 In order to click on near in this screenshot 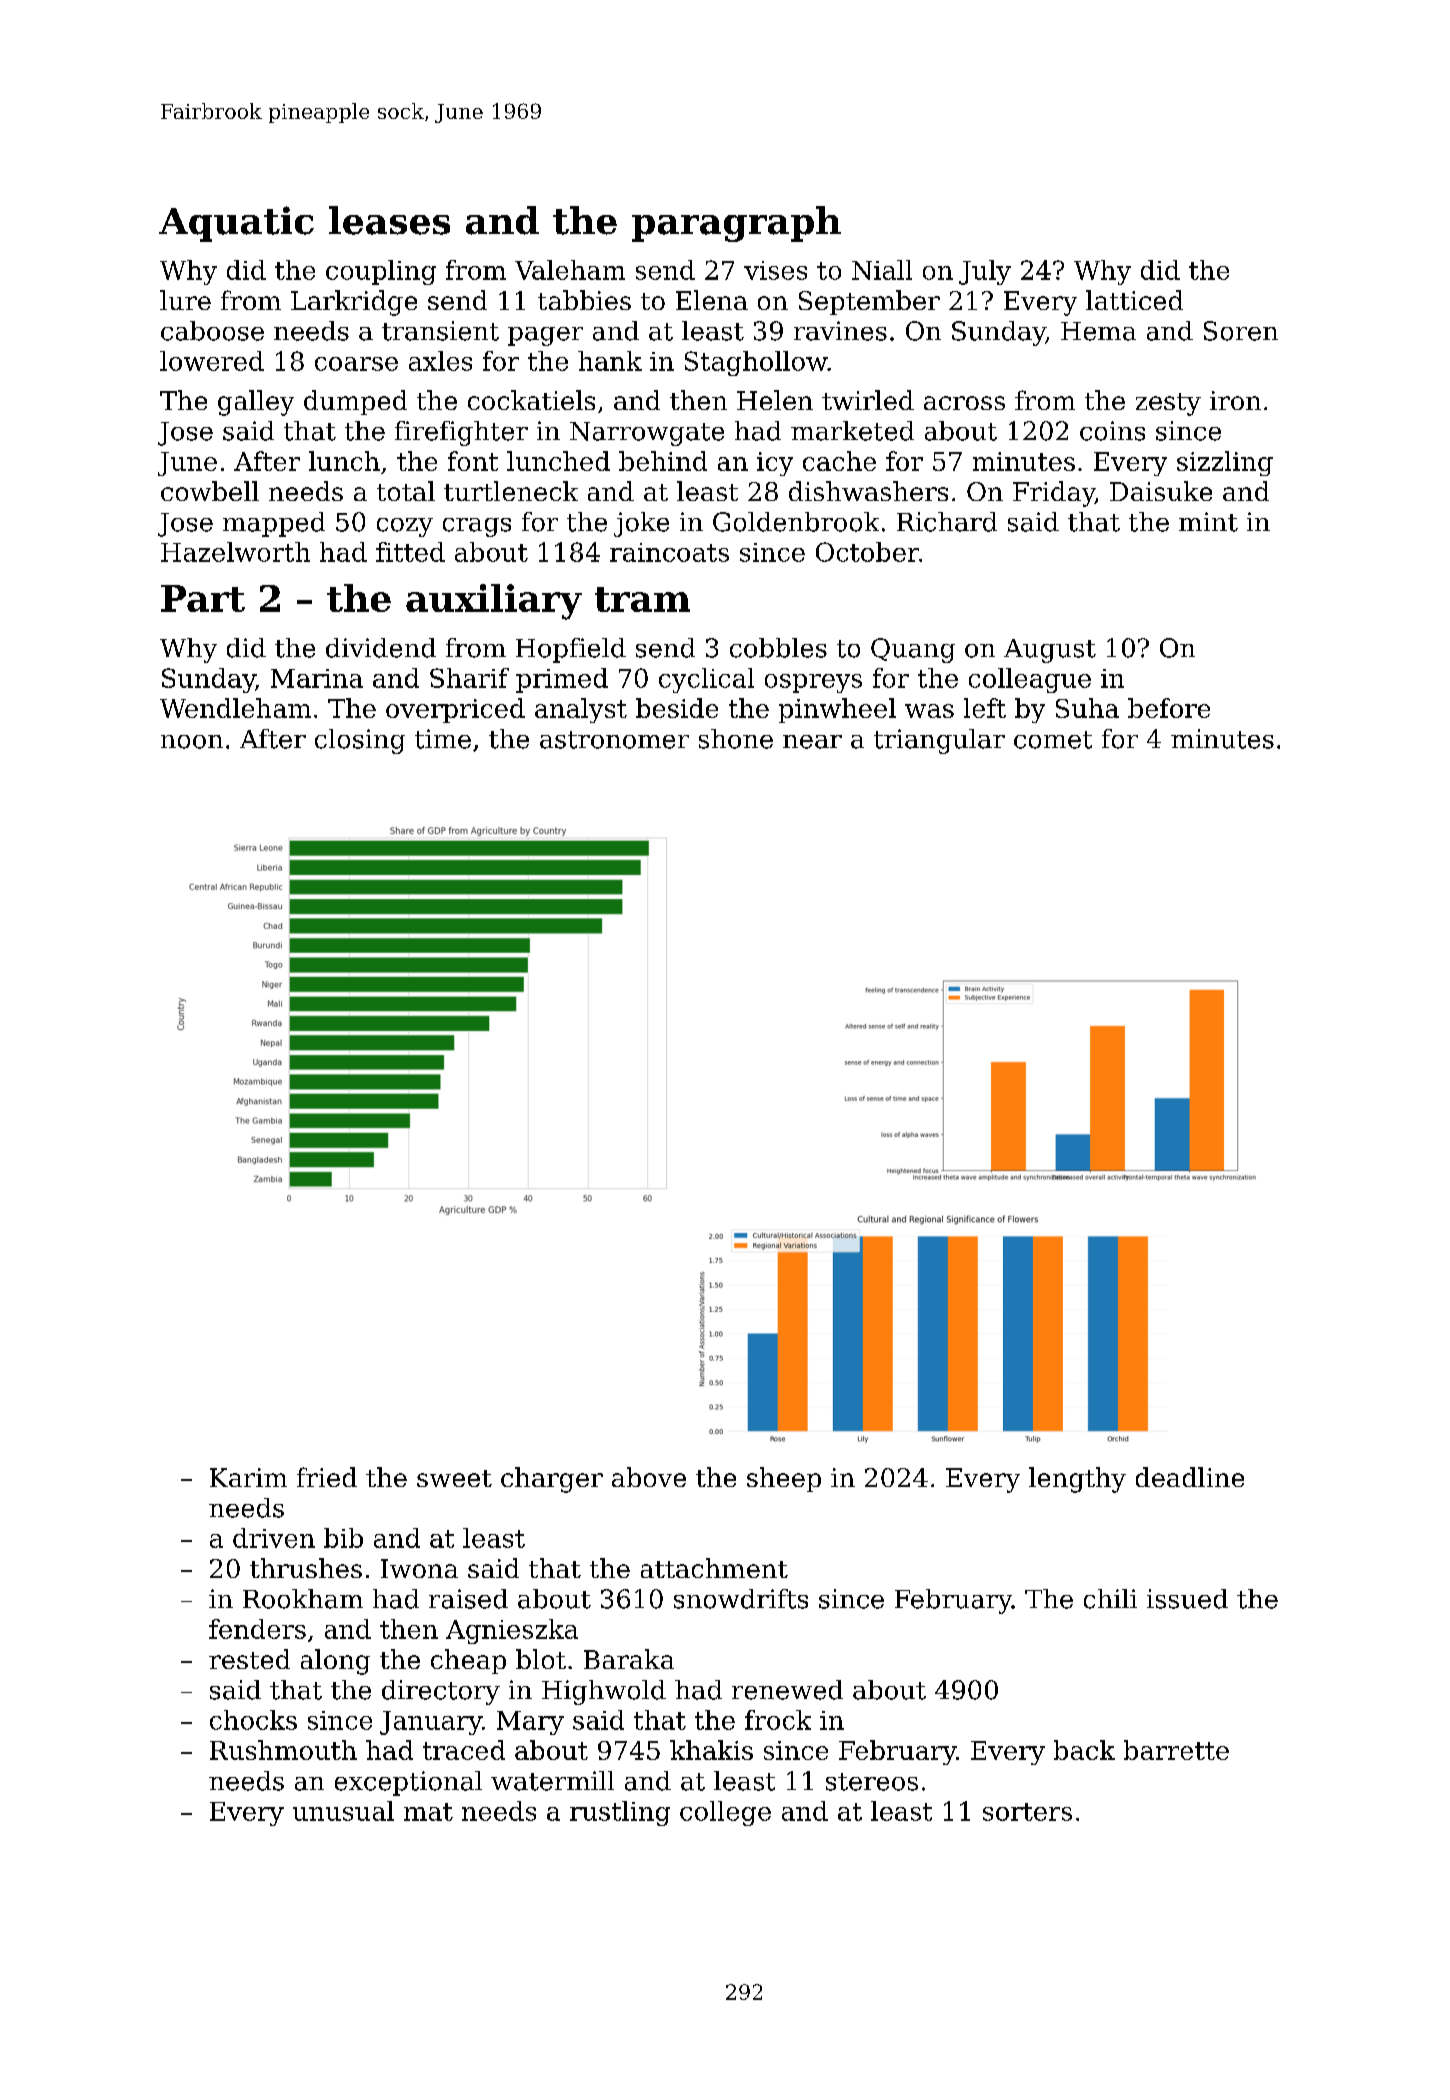, I will do `click(812, 742)`.
